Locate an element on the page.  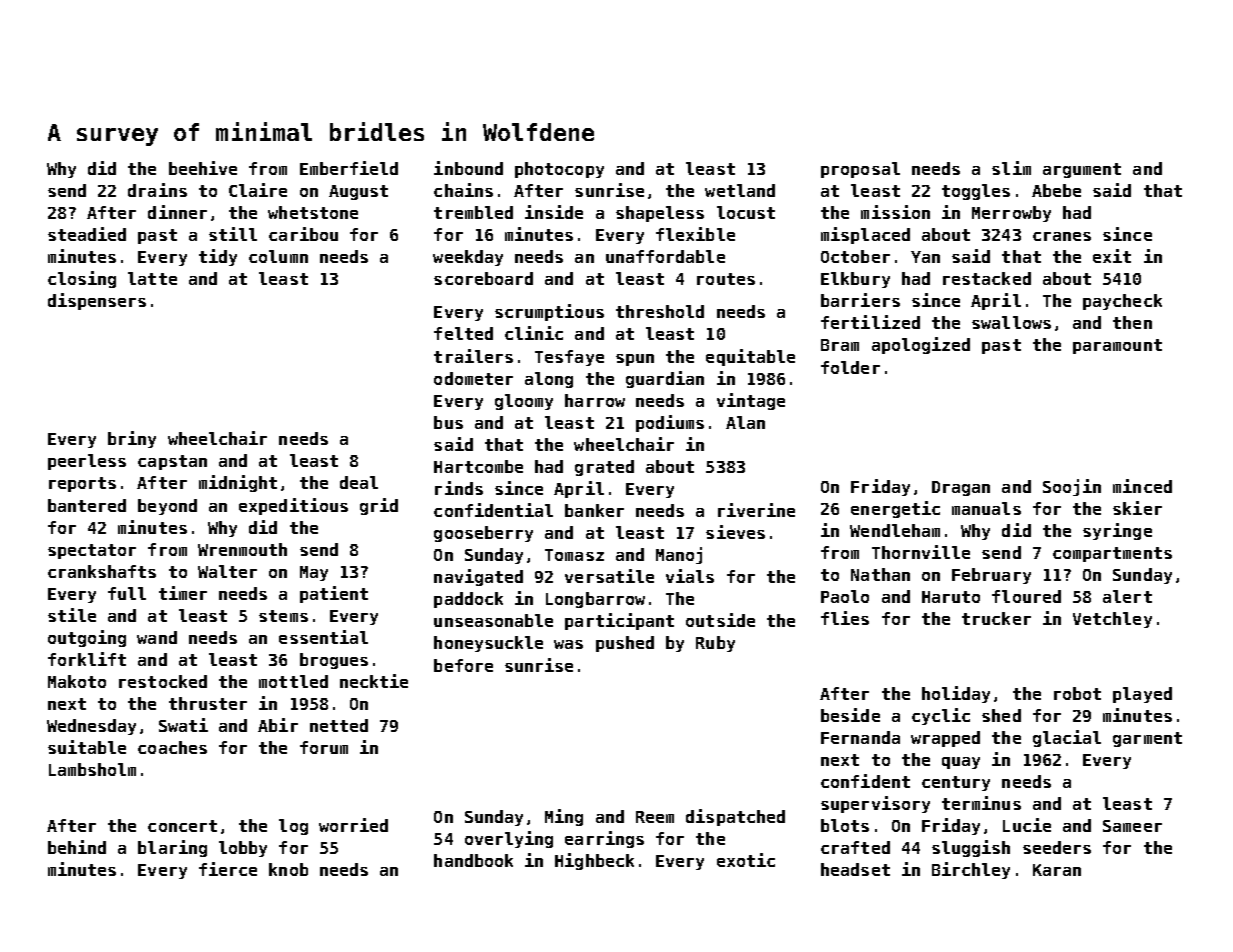
worried is located at coordinates (353, 825).
